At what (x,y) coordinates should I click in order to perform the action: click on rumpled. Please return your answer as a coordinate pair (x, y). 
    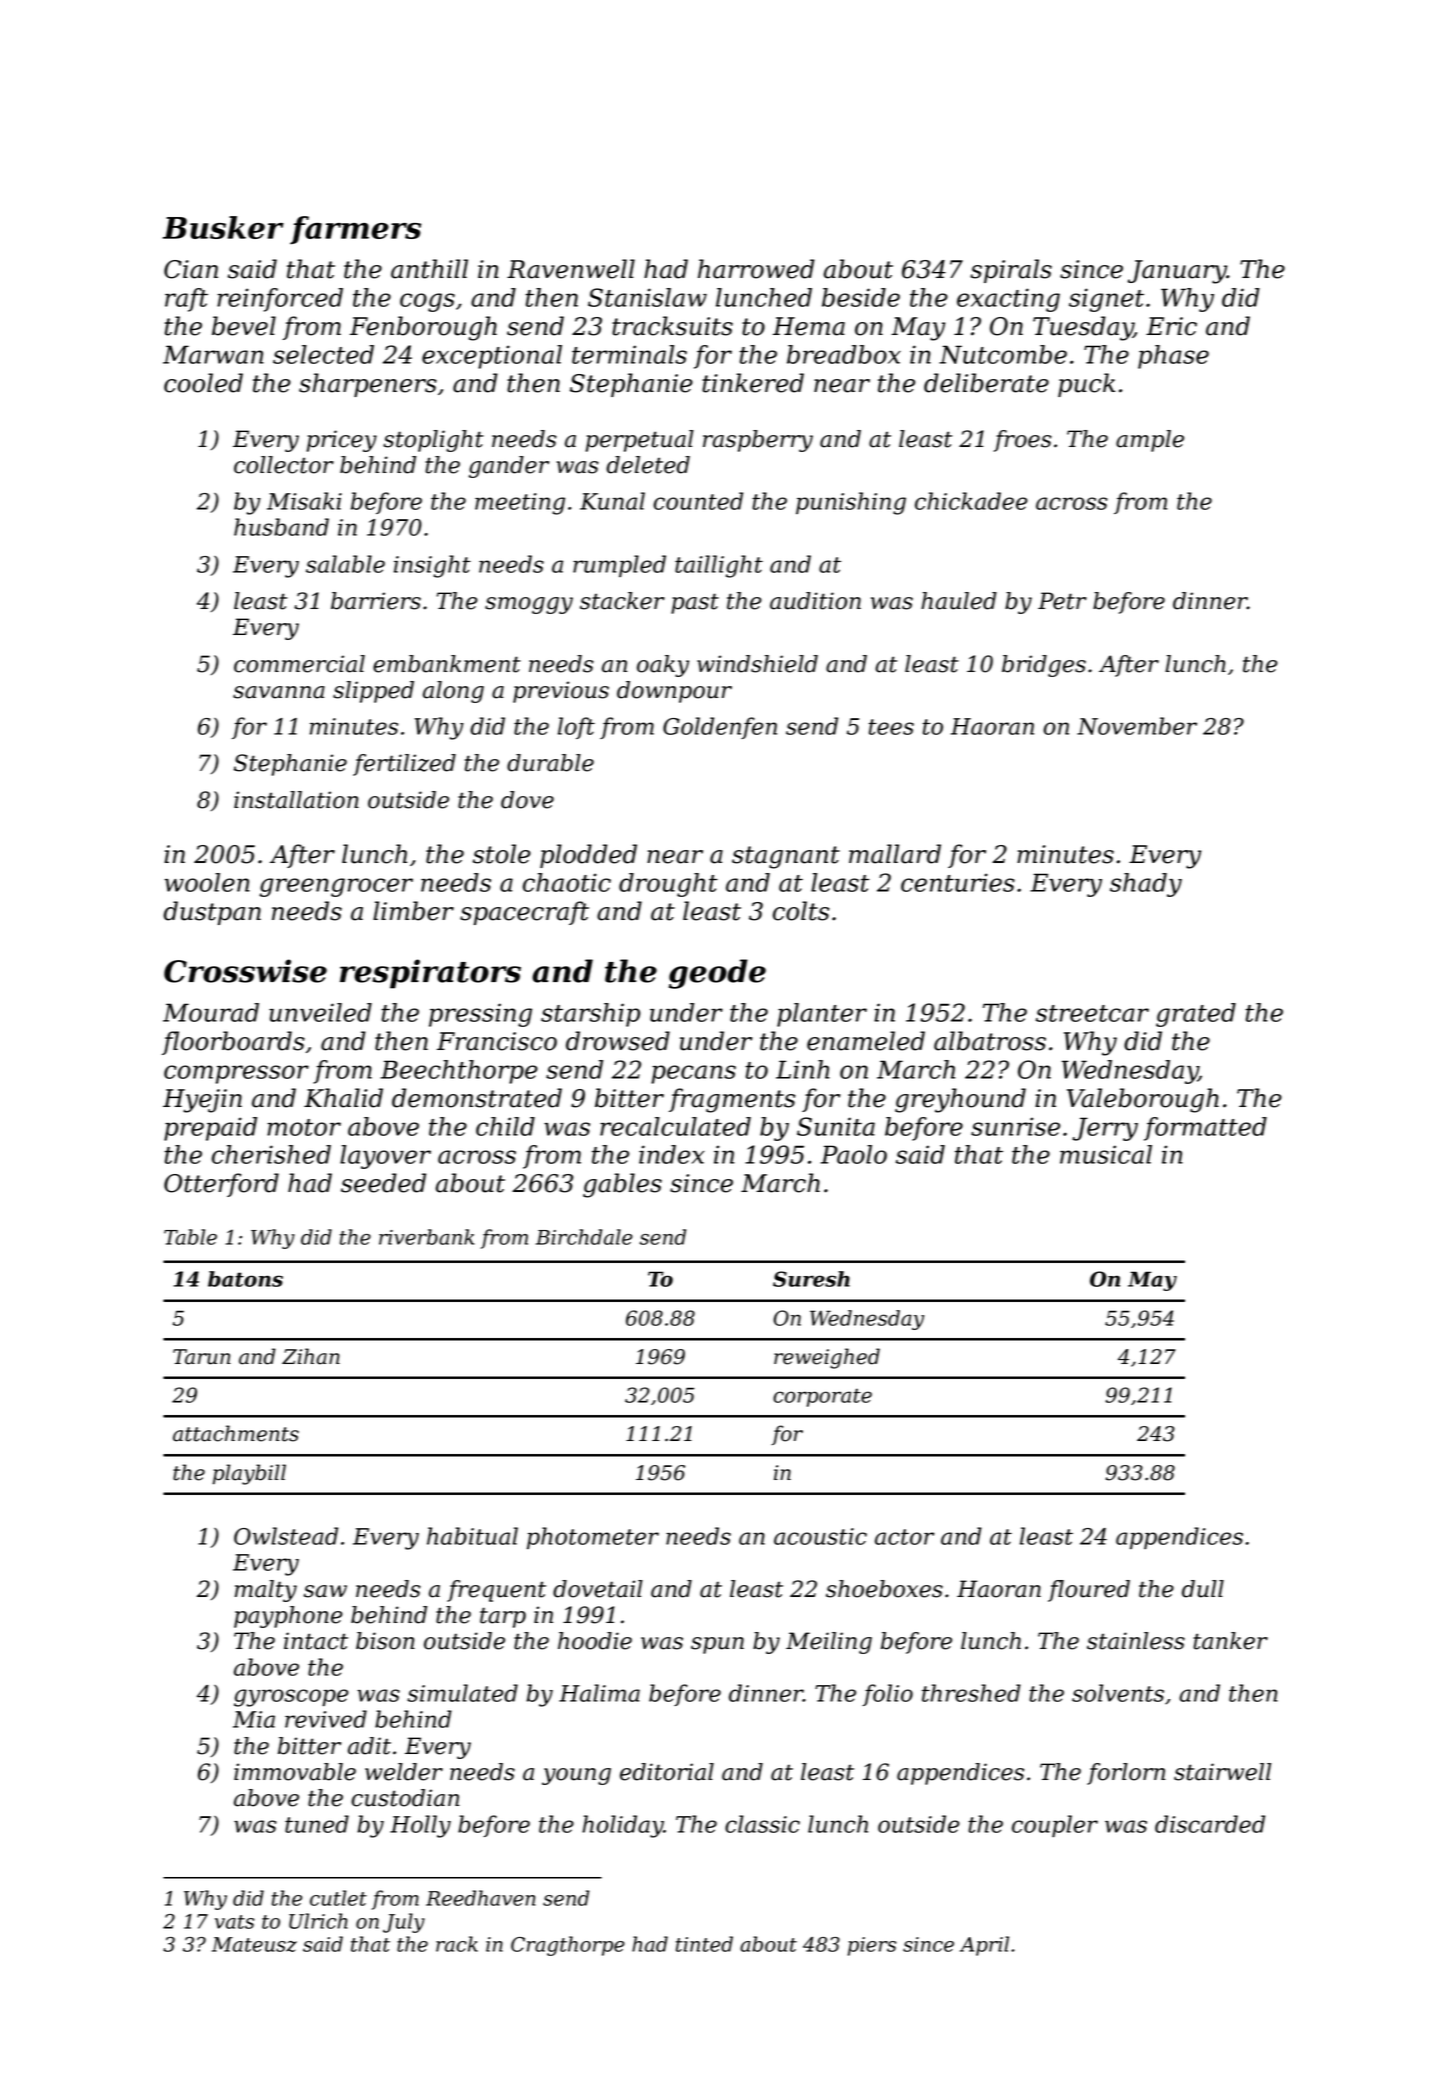
    Looking at the image, I should click on (619, 566).
